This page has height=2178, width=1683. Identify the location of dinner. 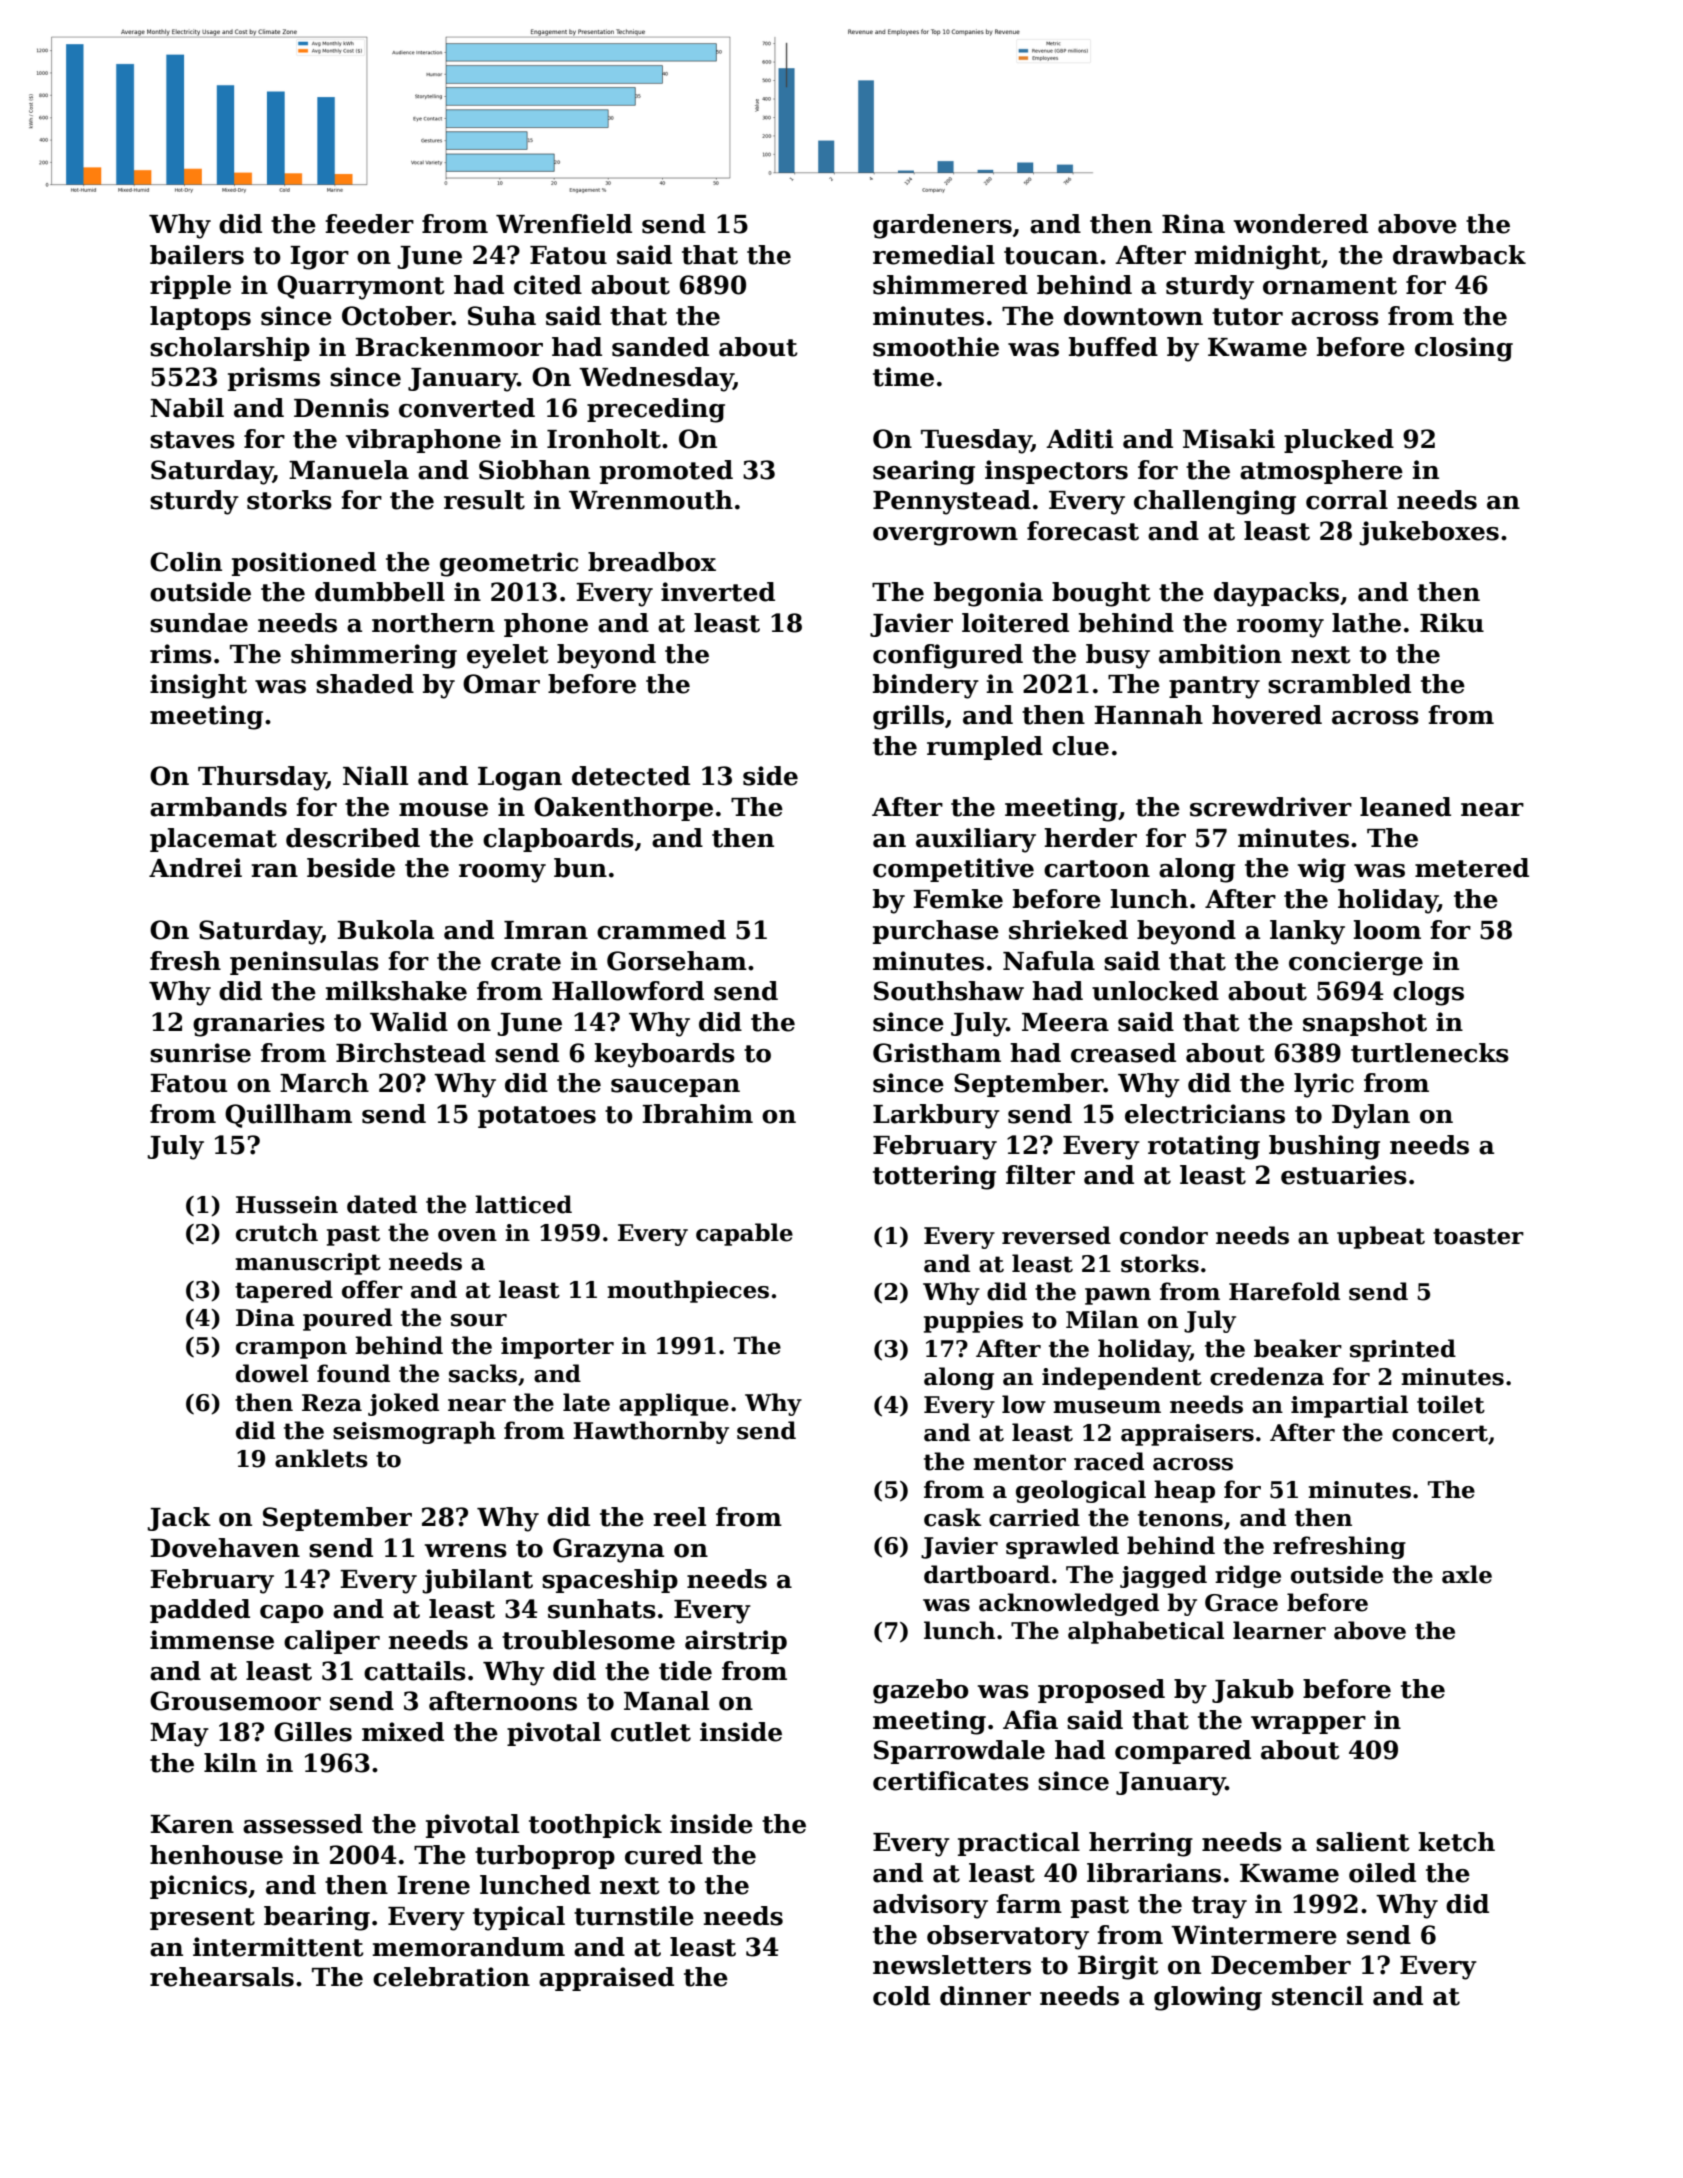
(985, 1996).
